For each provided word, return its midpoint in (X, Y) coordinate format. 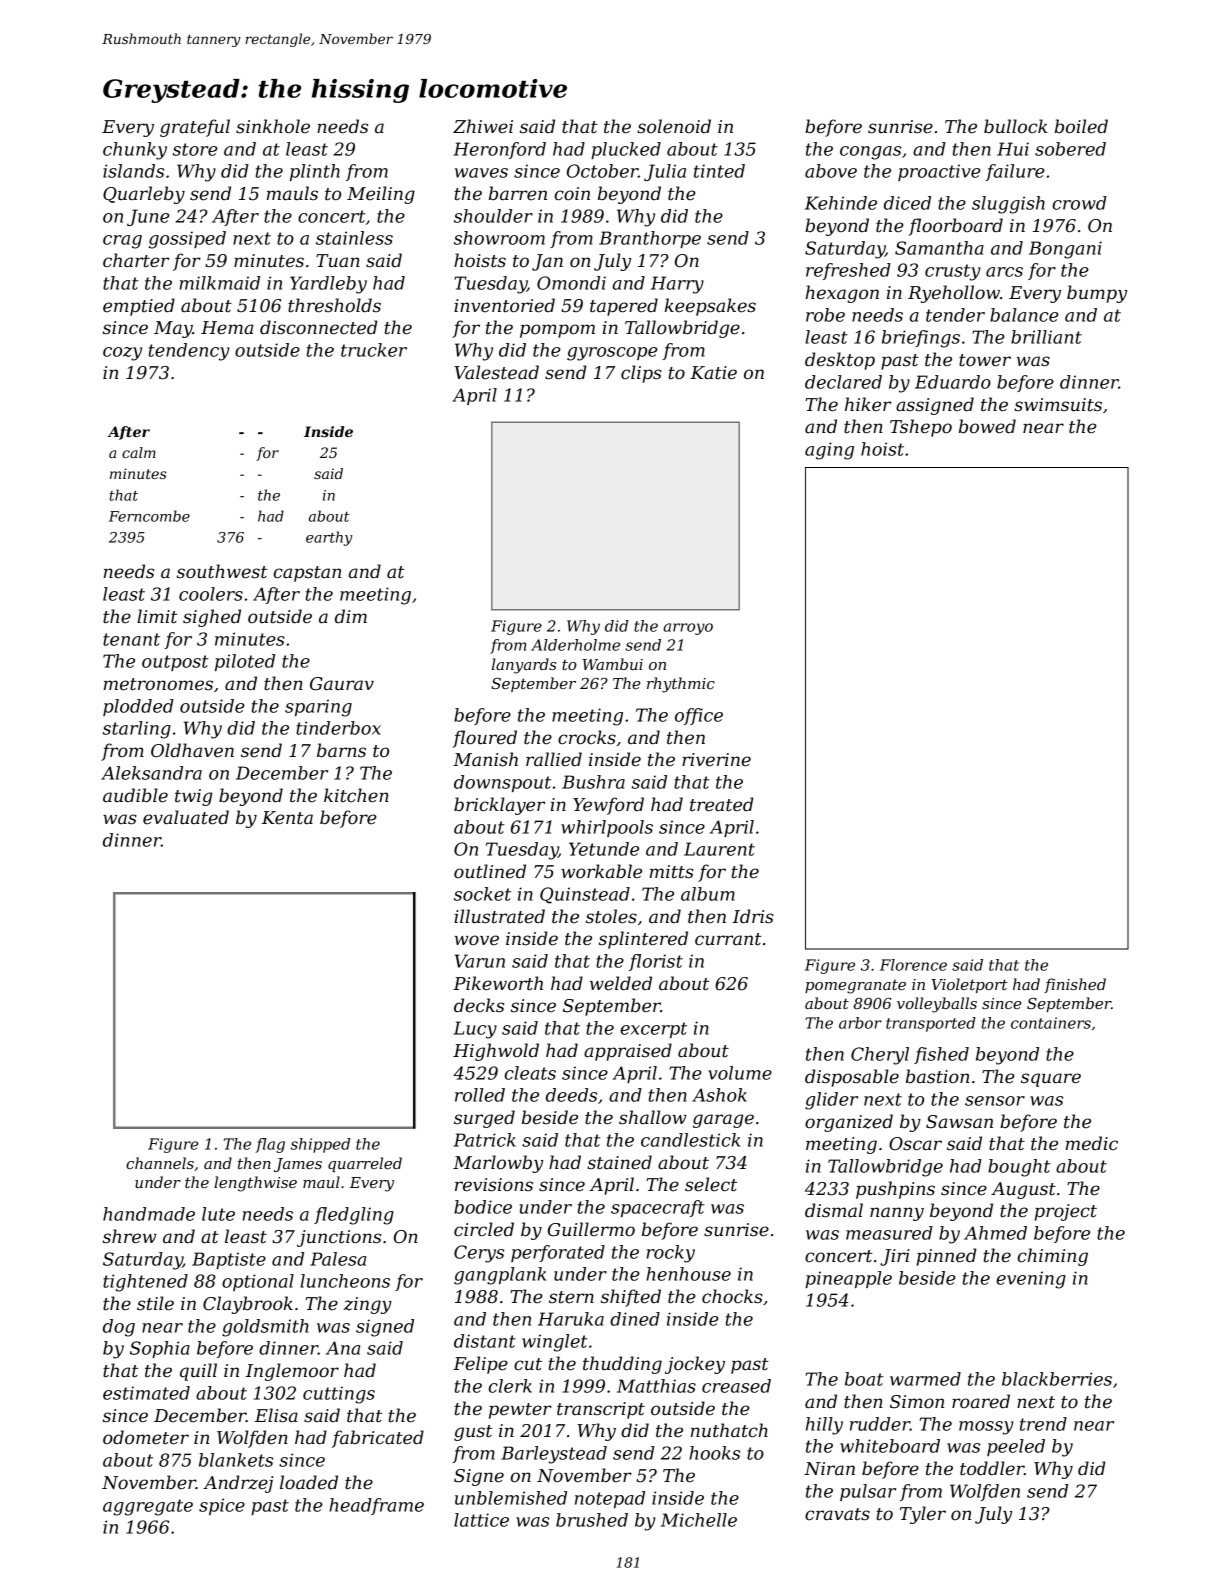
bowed (987, 426)
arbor (860, 1023)
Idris (753, 916)
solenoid (674, 126)
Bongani (1065, 250)
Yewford (608, 806)
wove (477, 940)
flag (270, 1145)
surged (484, 1119)
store (195, 149)
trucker (374, 350)
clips (641, 374)
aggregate (148, 1507)
